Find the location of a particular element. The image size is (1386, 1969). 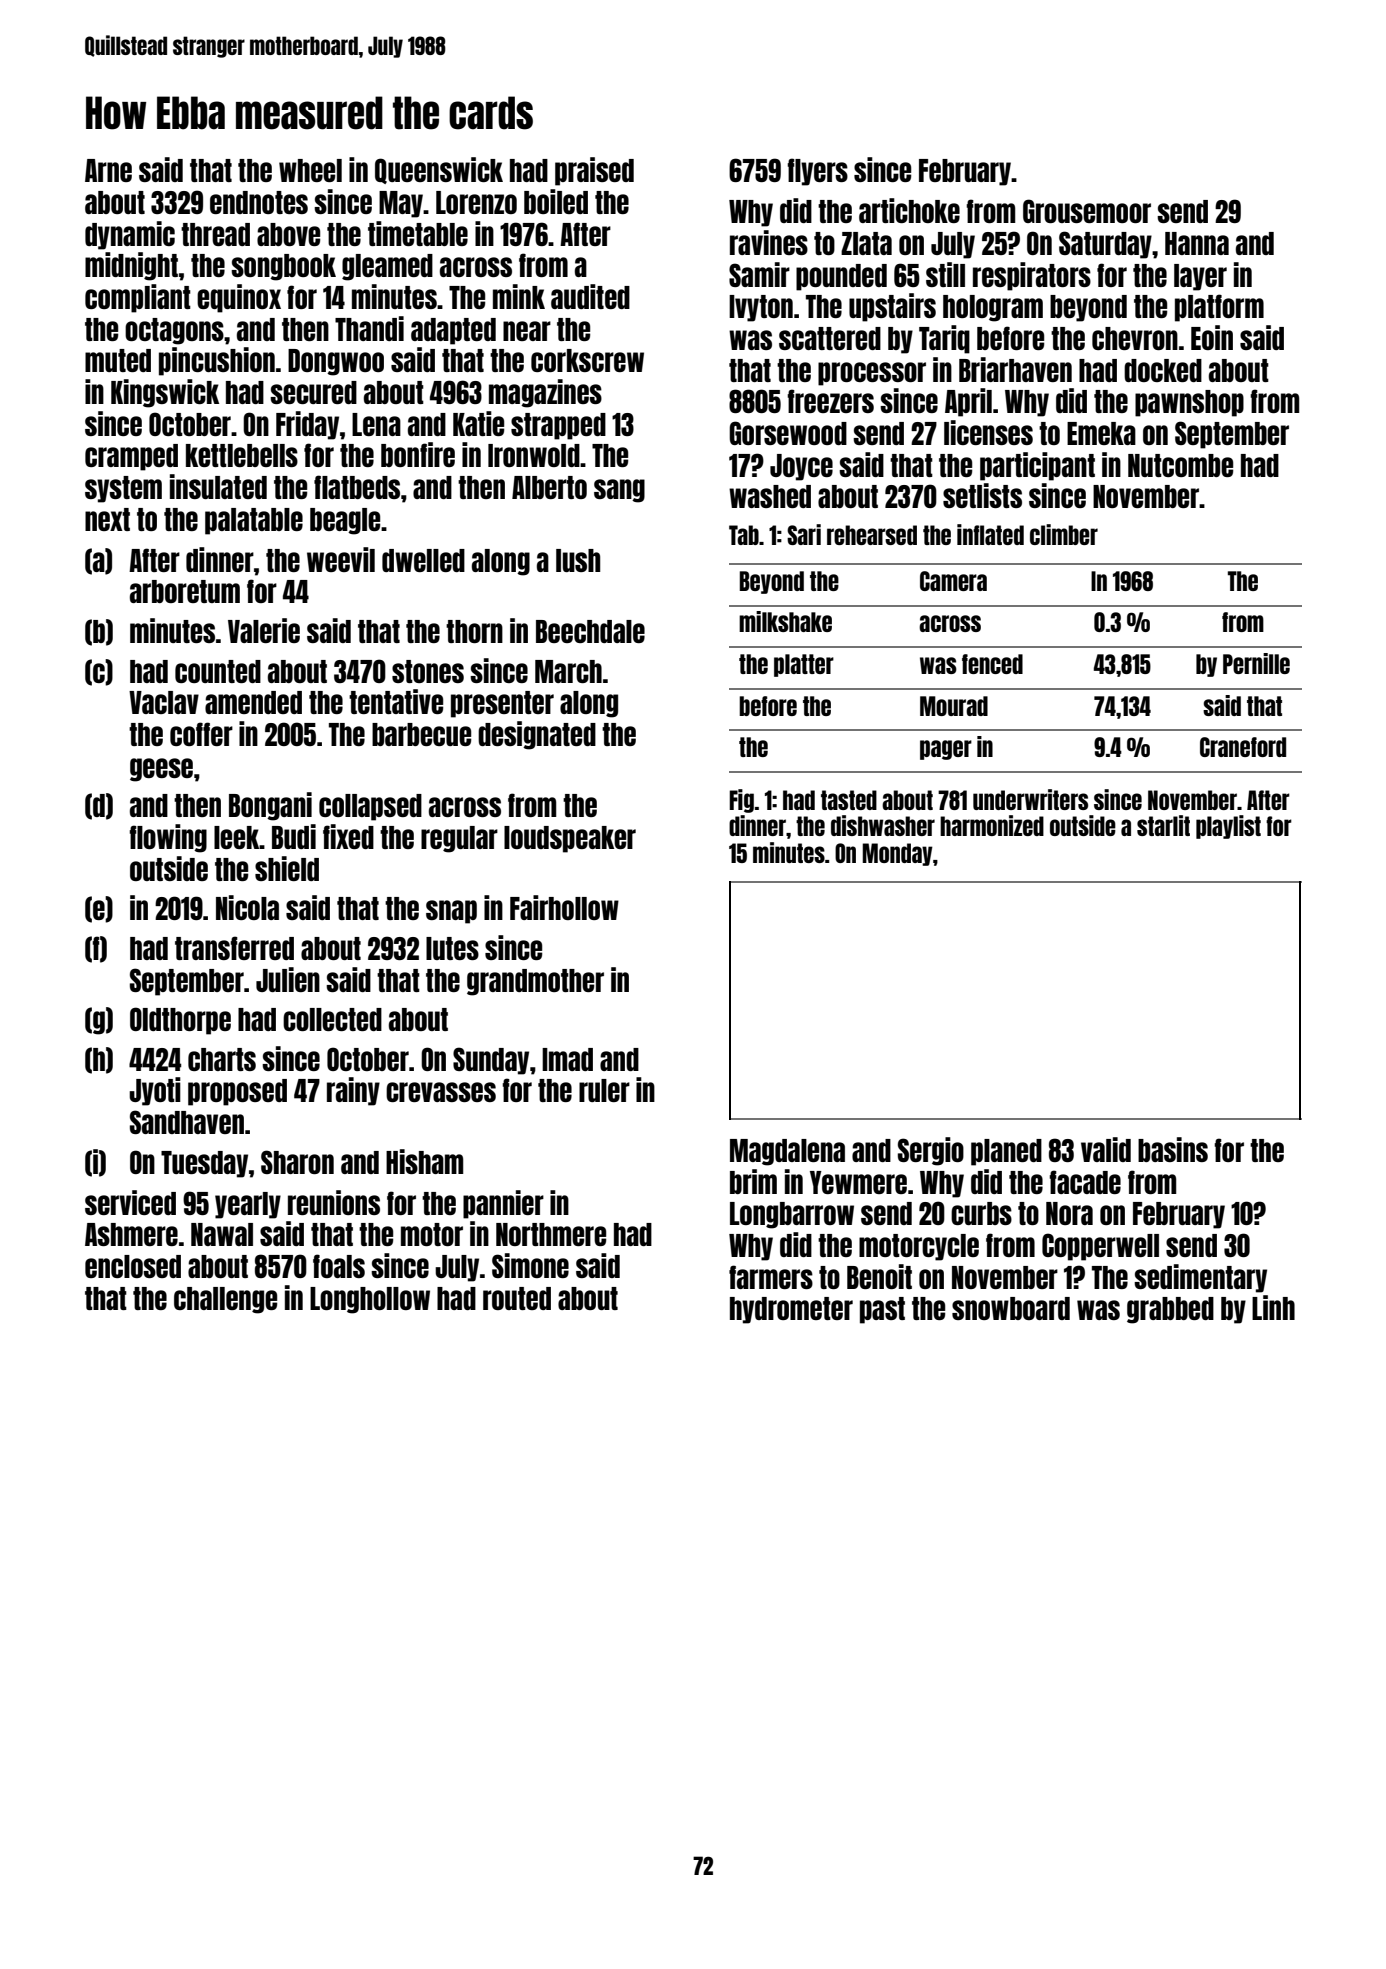

serviced is located at coordinates (130, 1202).
